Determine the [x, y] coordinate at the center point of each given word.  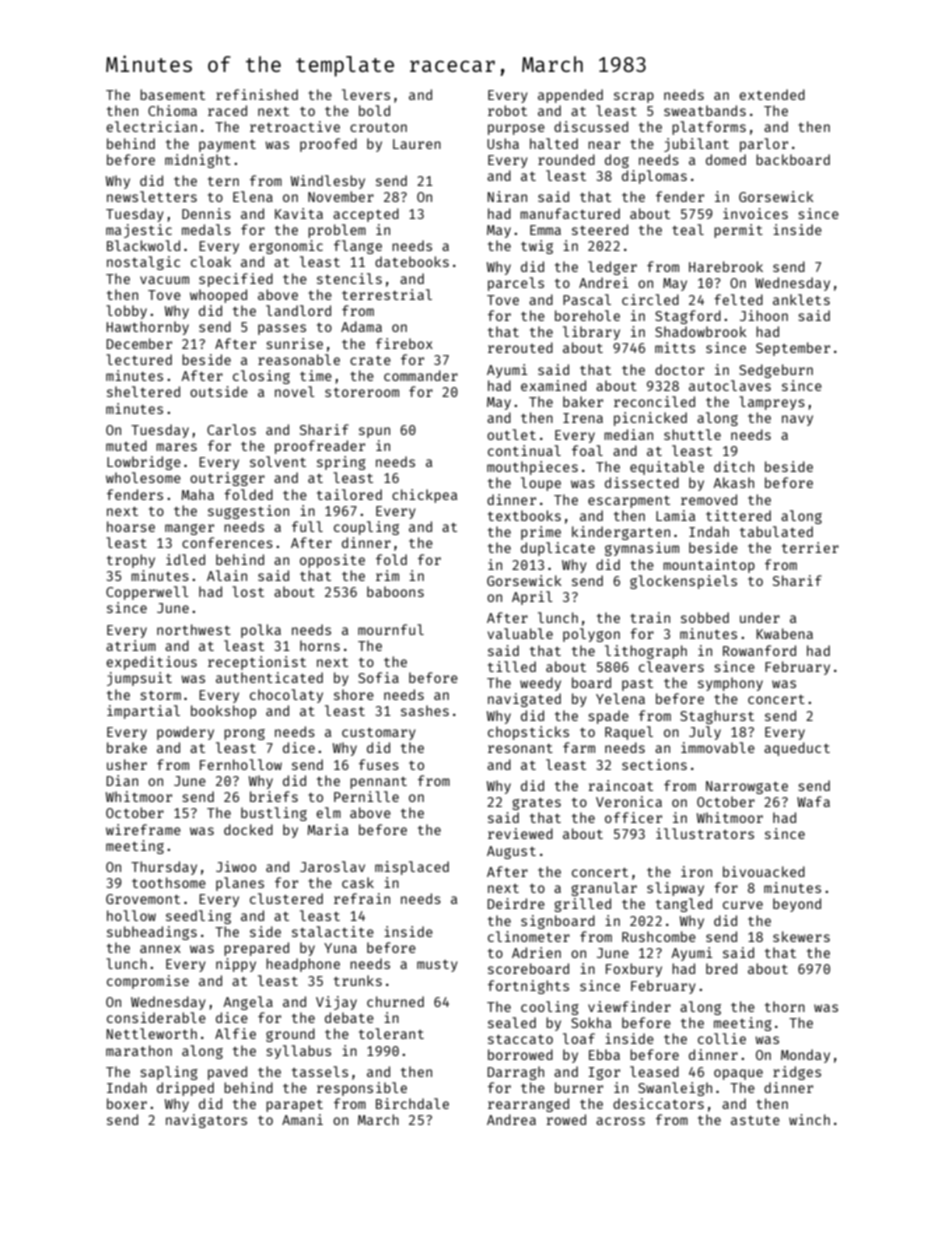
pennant [378, 783]
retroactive [295, 126]
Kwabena [784, 633]
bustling [274, 814]
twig [537, 247]
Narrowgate [747, 787]
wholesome [143, 477]
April [532, 598]
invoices [755, 213]
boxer [127, 1103]
